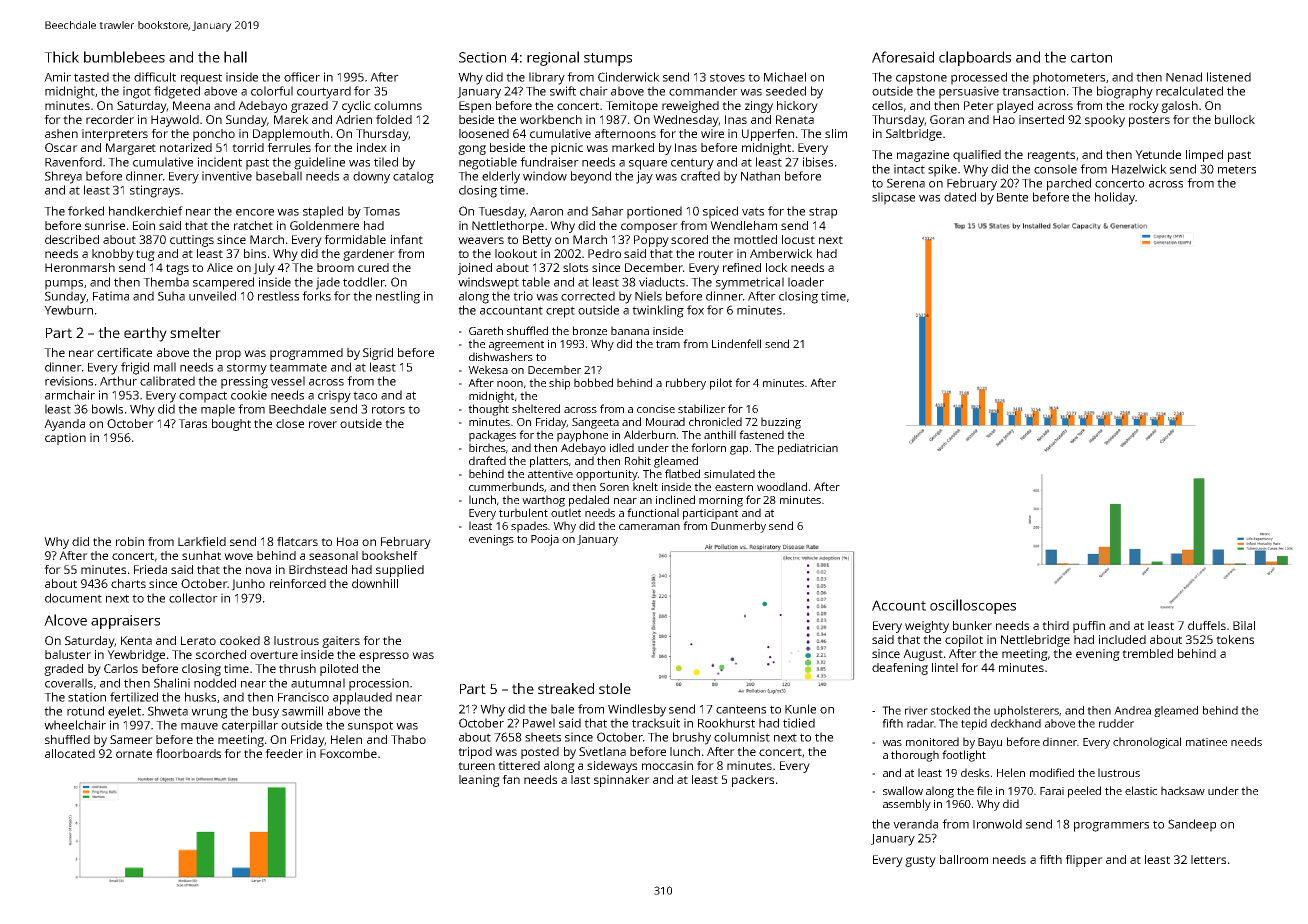 The image size is (1308, 924). I want to click on puffin, so click(1089, 627).
